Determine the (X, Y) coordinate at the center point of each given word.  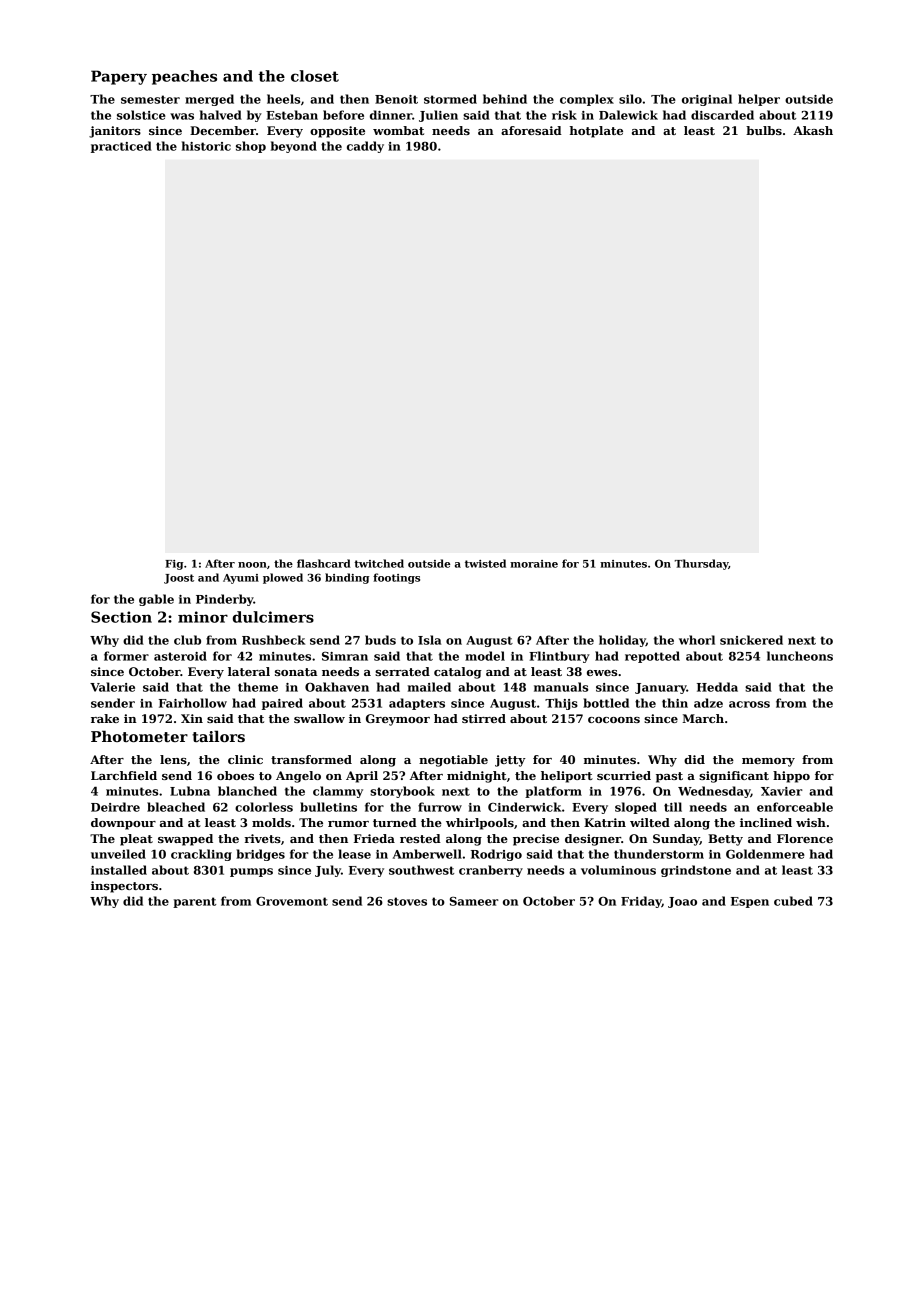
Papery (119, 77)
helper (759, 100)
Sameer (474, 901)
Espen (750, 902)
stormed (450, 99)
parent (194, 902)
